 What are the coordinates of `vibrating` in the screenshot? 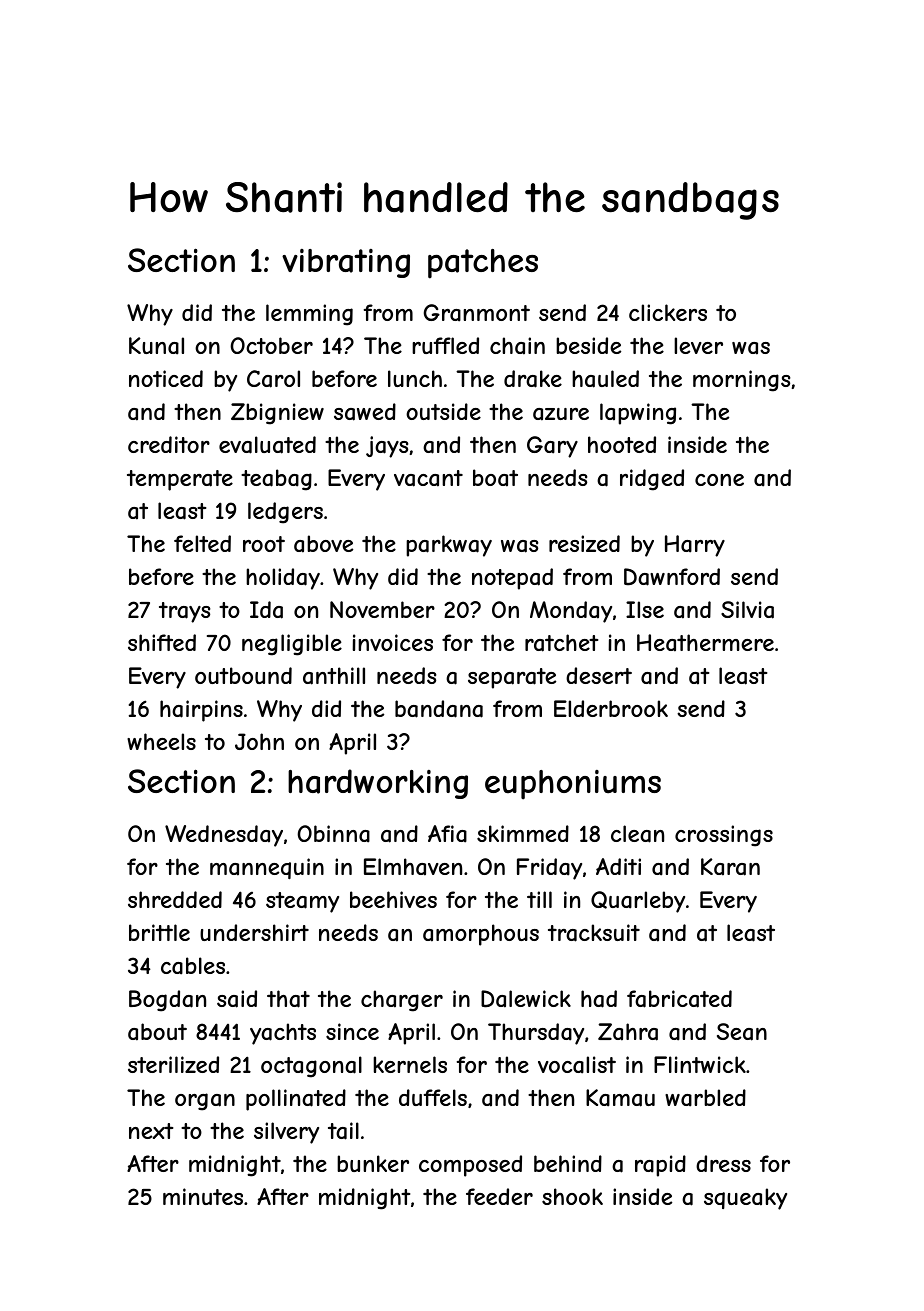 It's located at (346, 263).
